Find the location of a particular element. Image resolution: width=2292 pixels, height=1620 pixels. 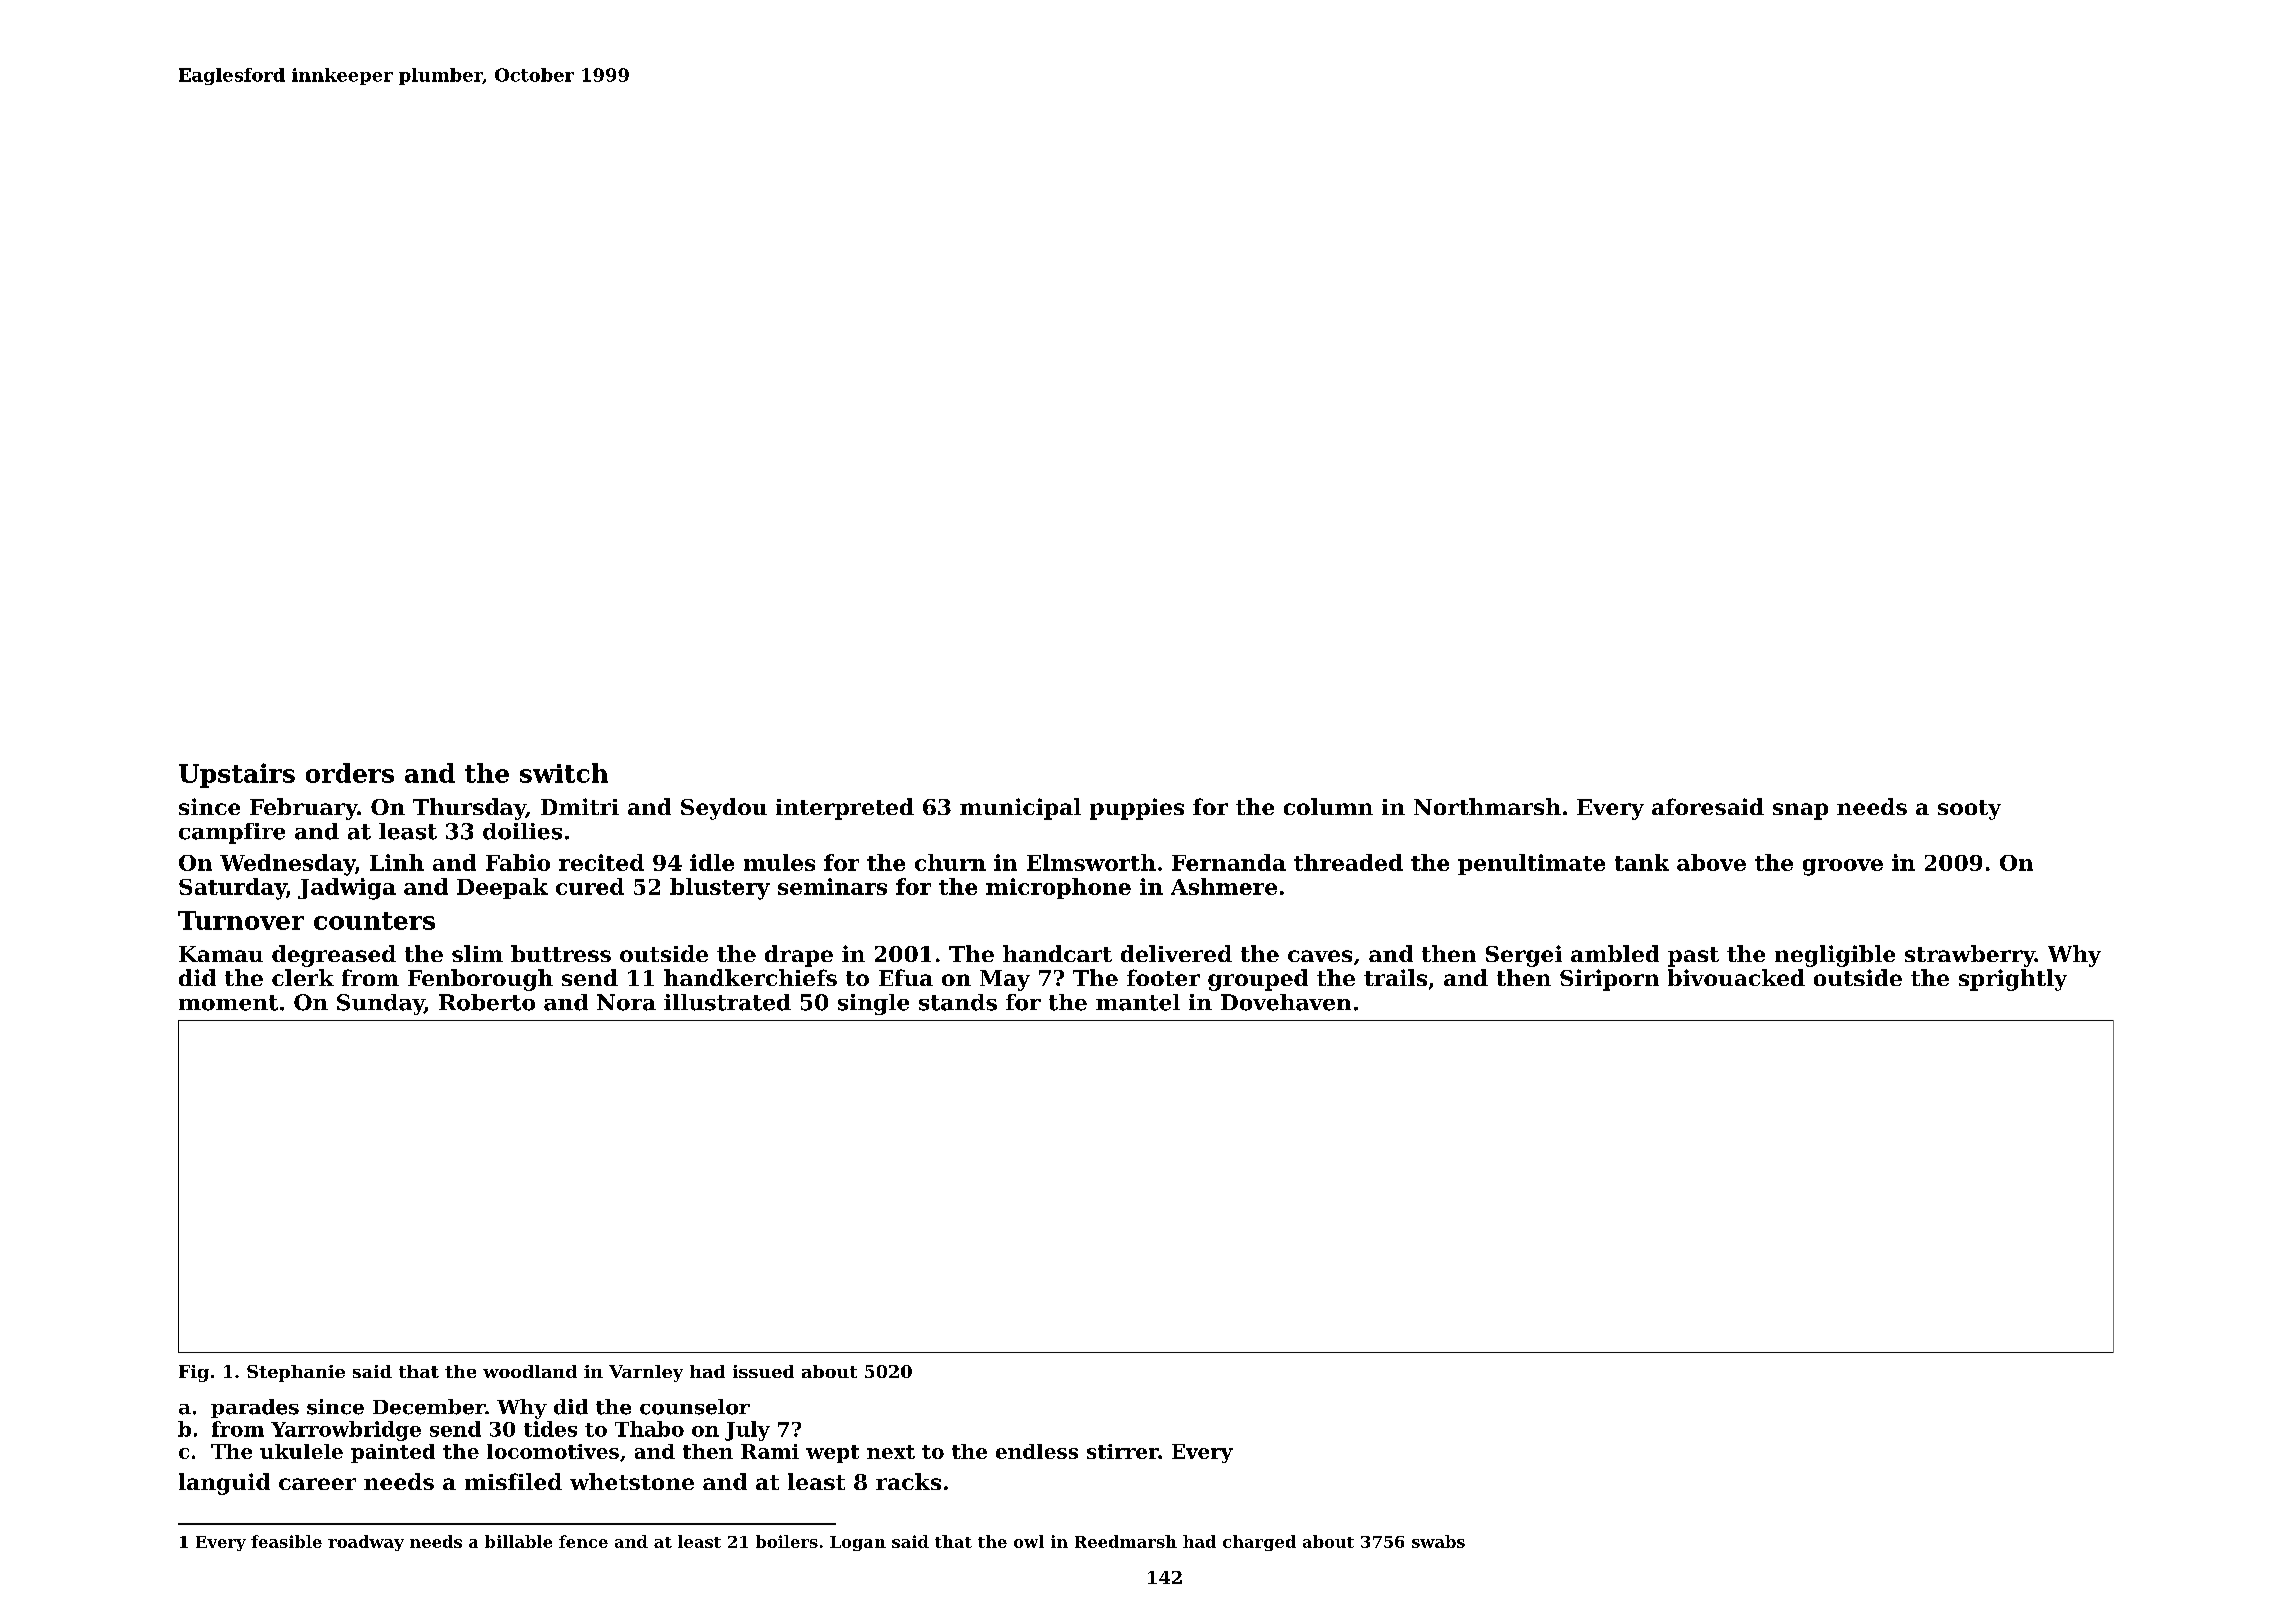

woodland is located at coordinates (530, 1371).
